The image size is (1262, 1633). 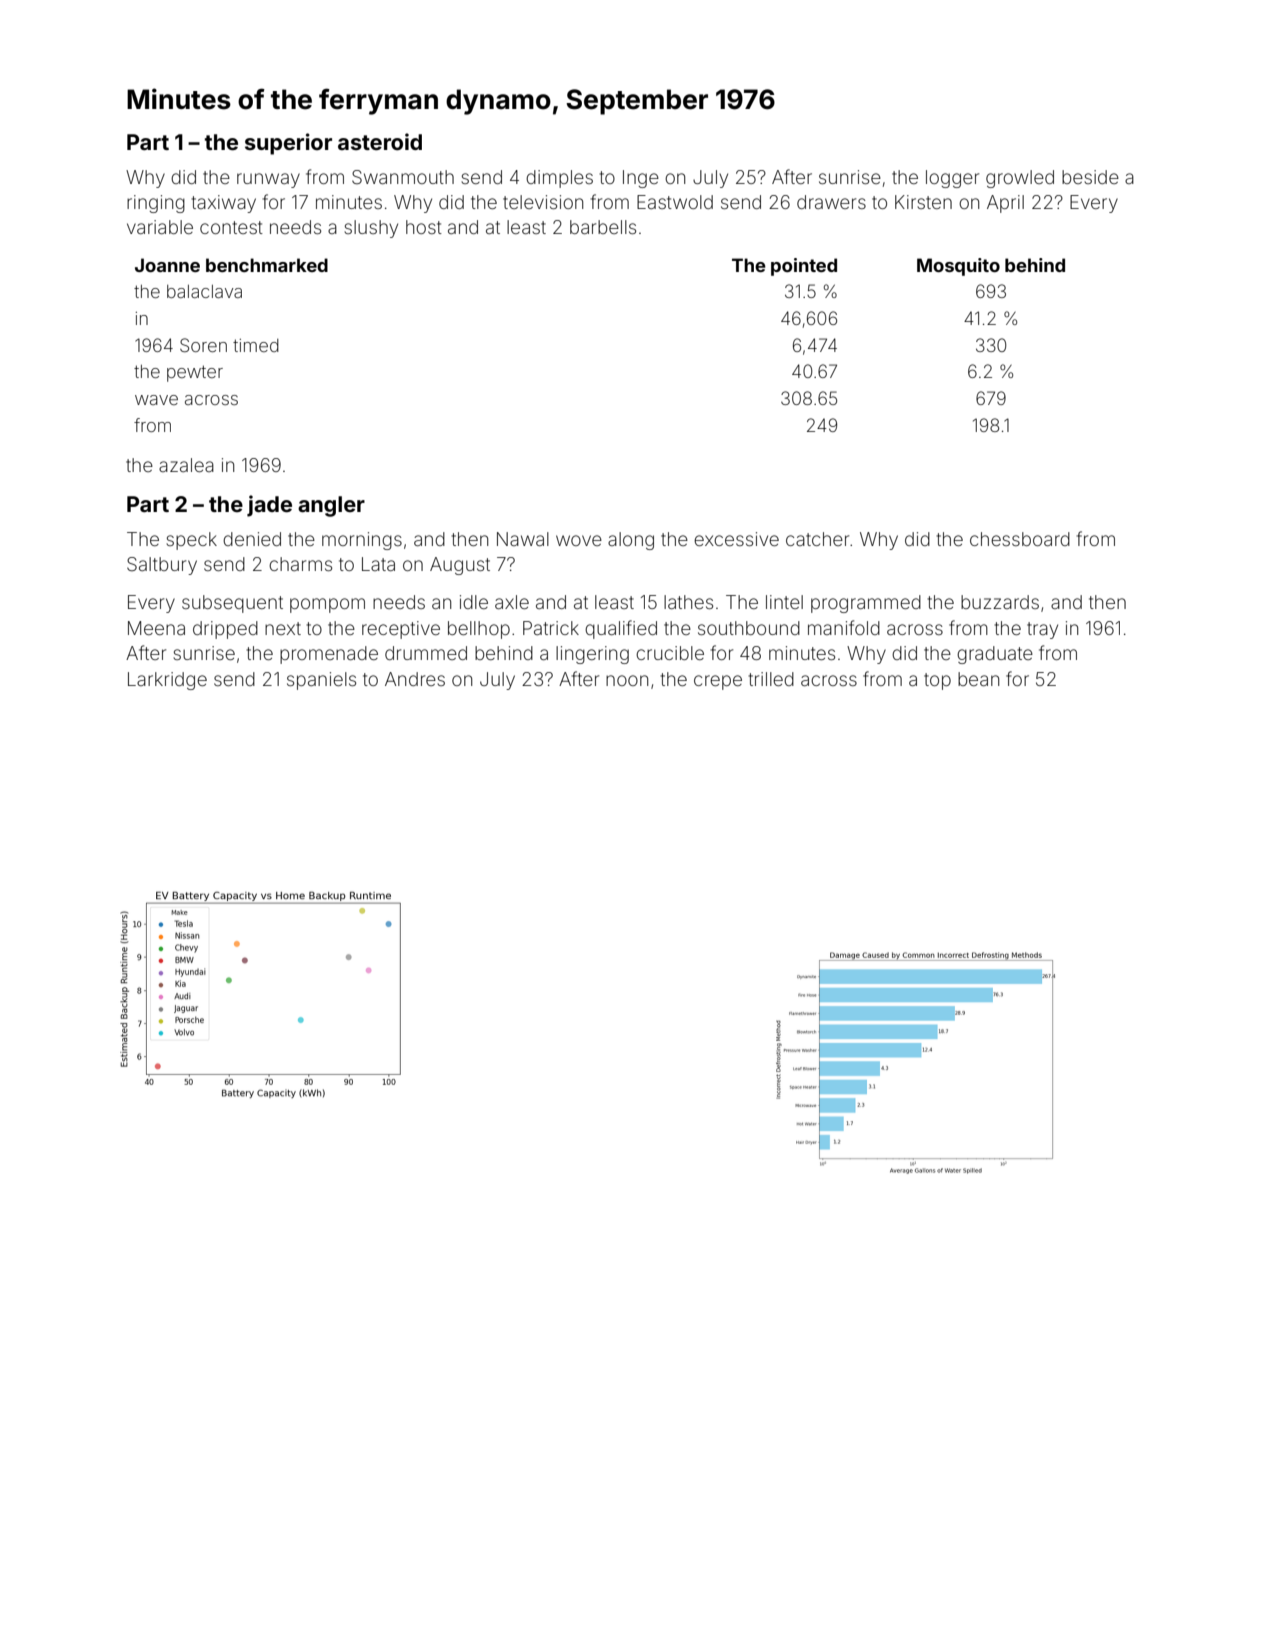 I want to click on catcher, so click(x=817, y=539).
